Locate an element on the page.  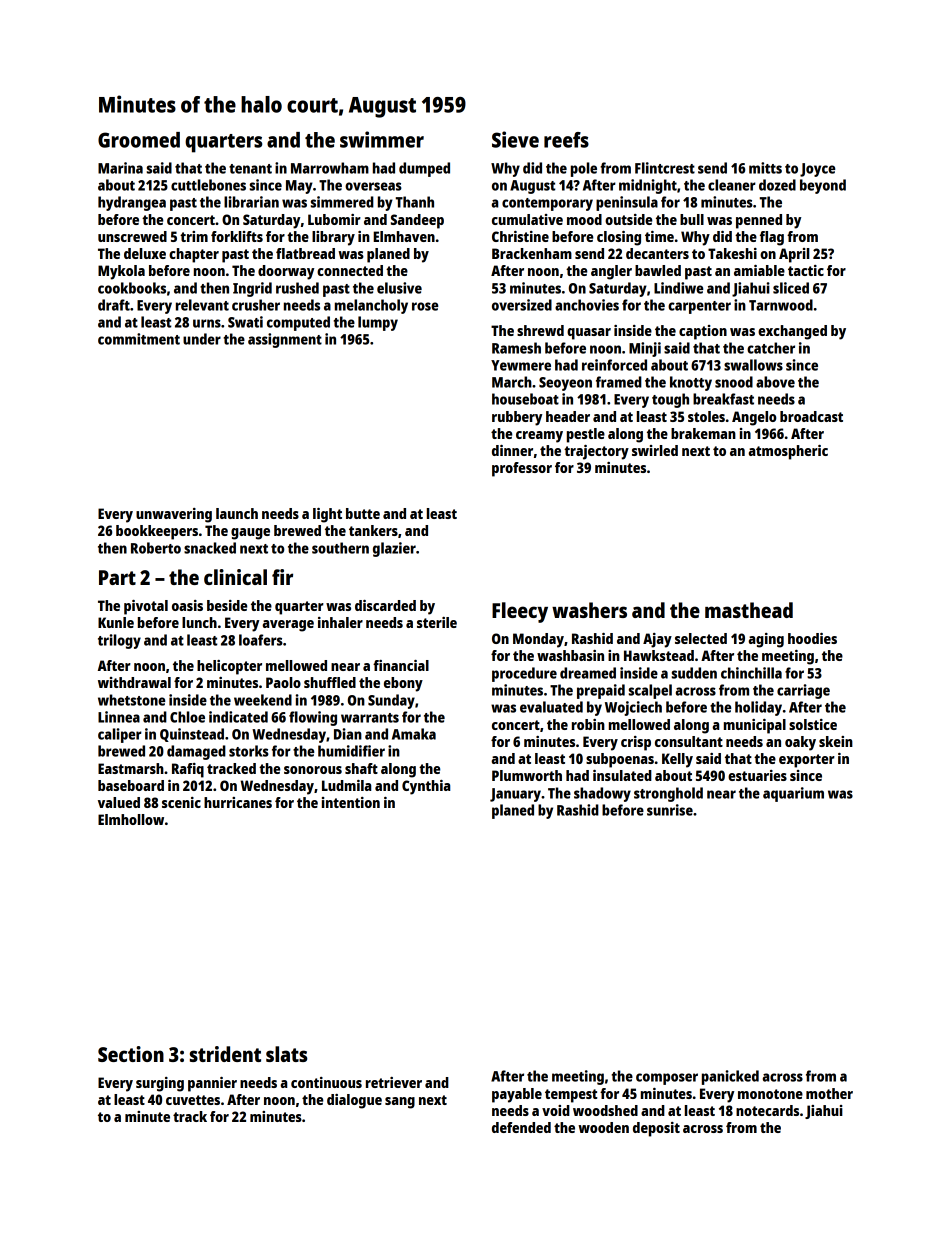
lunch is located at coordinates (199, 622).
